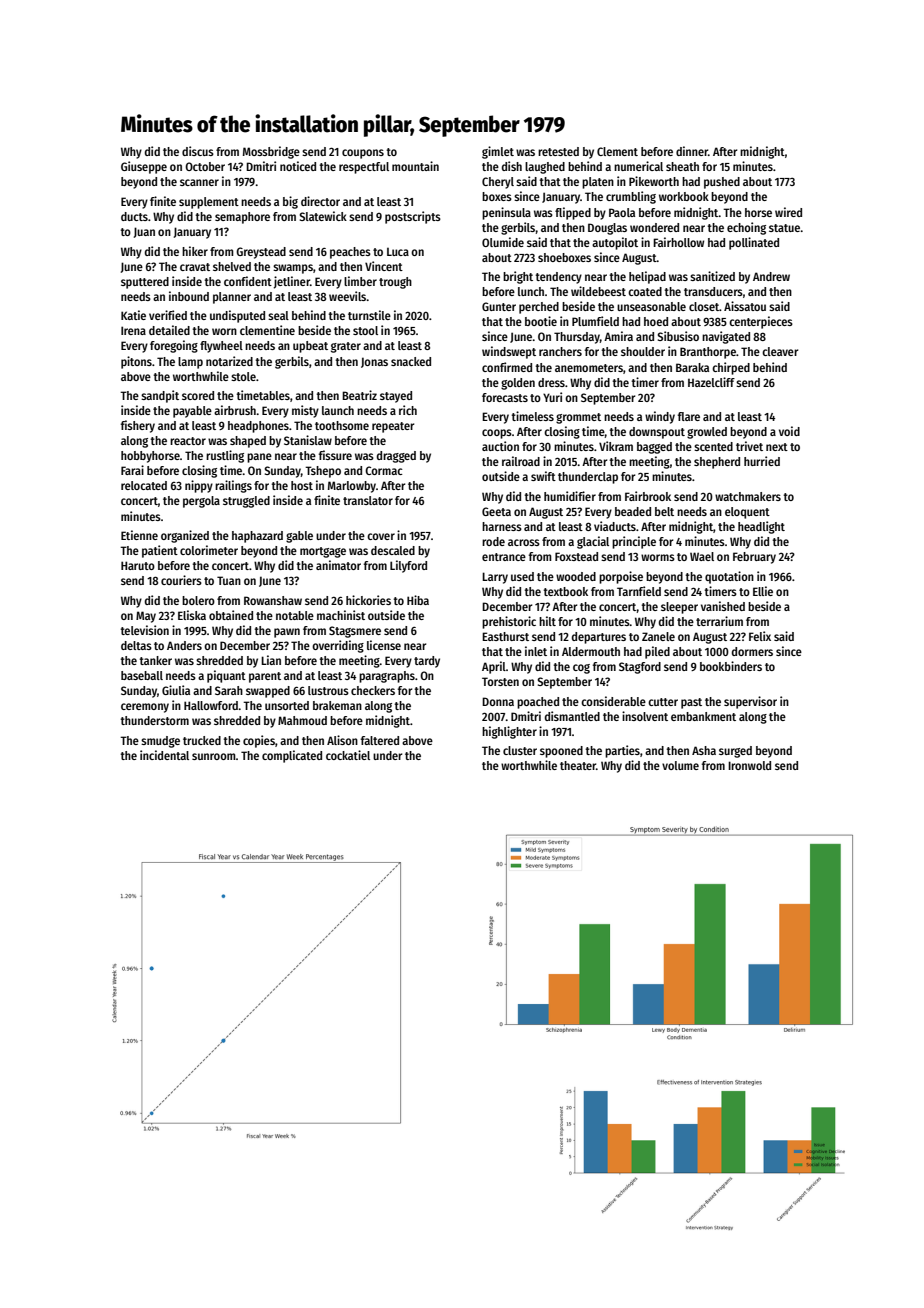 Image resolution: width=924 pixels, height=1308 pixels. What do you see at coordinates (278, 315) in the document?
I see `seal` at bounding box center [278, 315].
